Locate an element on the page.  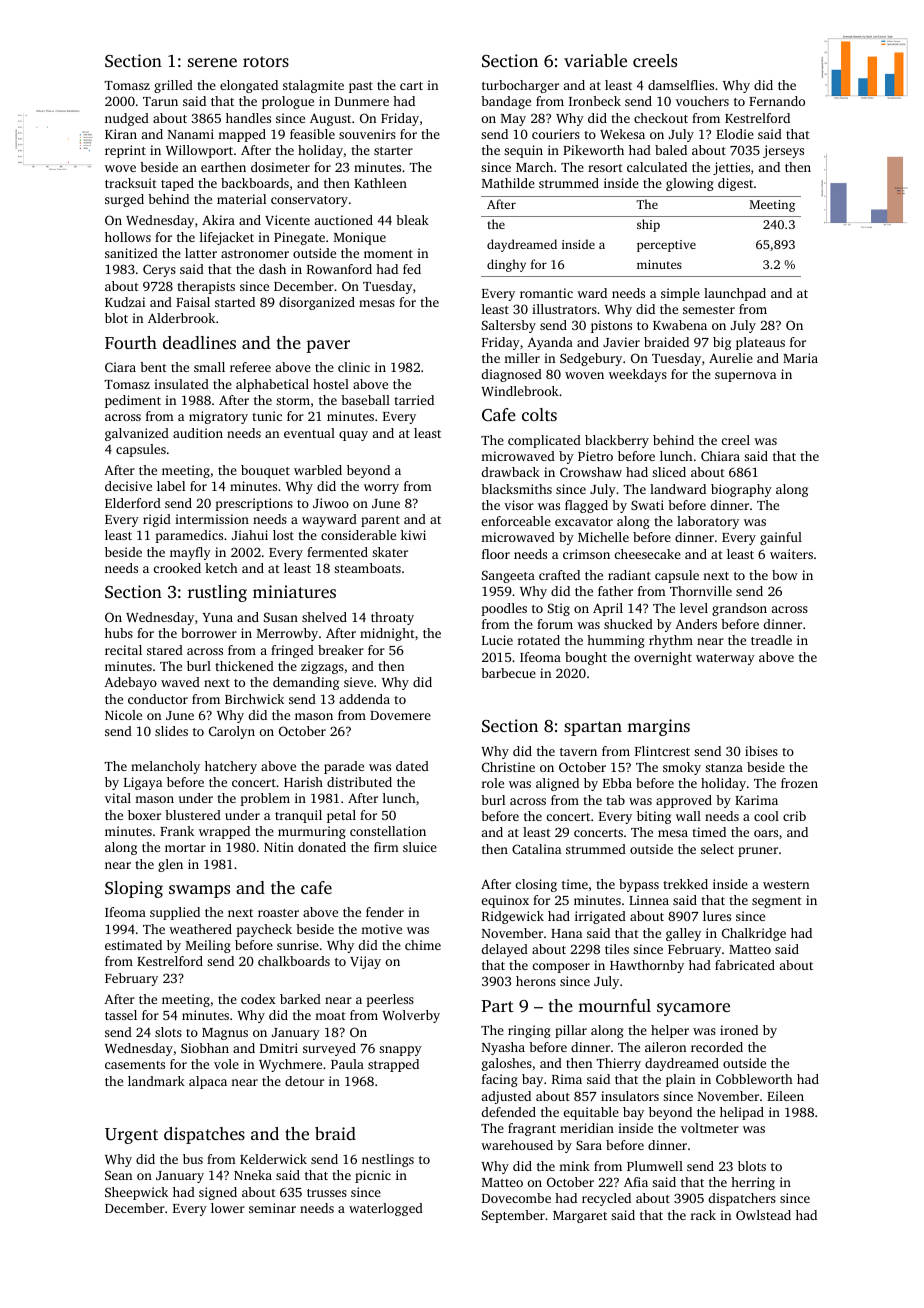
diagnosed is located at coordinates (512, 375).
